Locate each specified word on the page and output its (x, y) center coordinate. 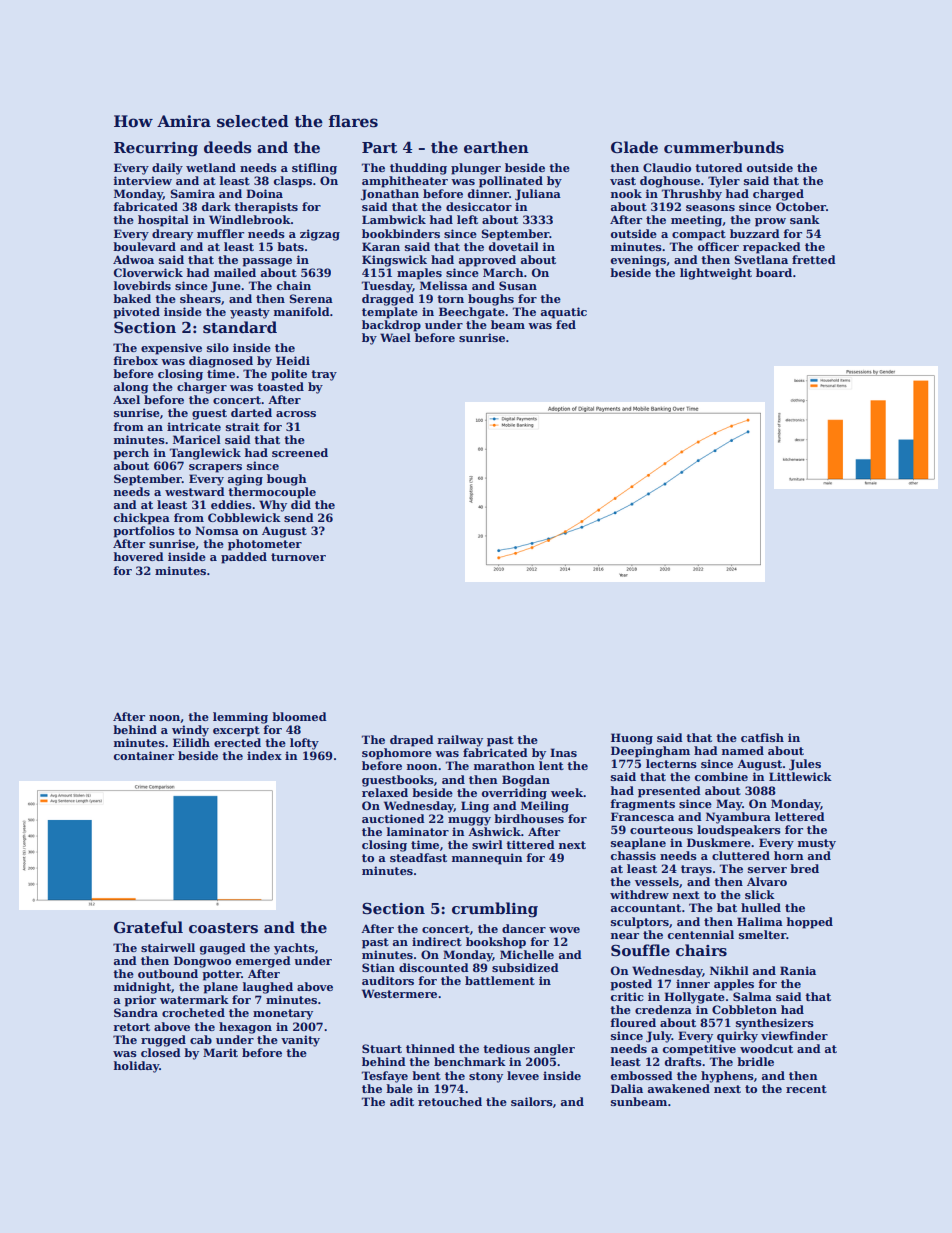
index (264, 755)
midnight (142, 988)
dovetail (514, 246)
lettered (800, 816)
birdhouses (529, 818)
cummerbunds (724, 147)
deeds (228, 147)
